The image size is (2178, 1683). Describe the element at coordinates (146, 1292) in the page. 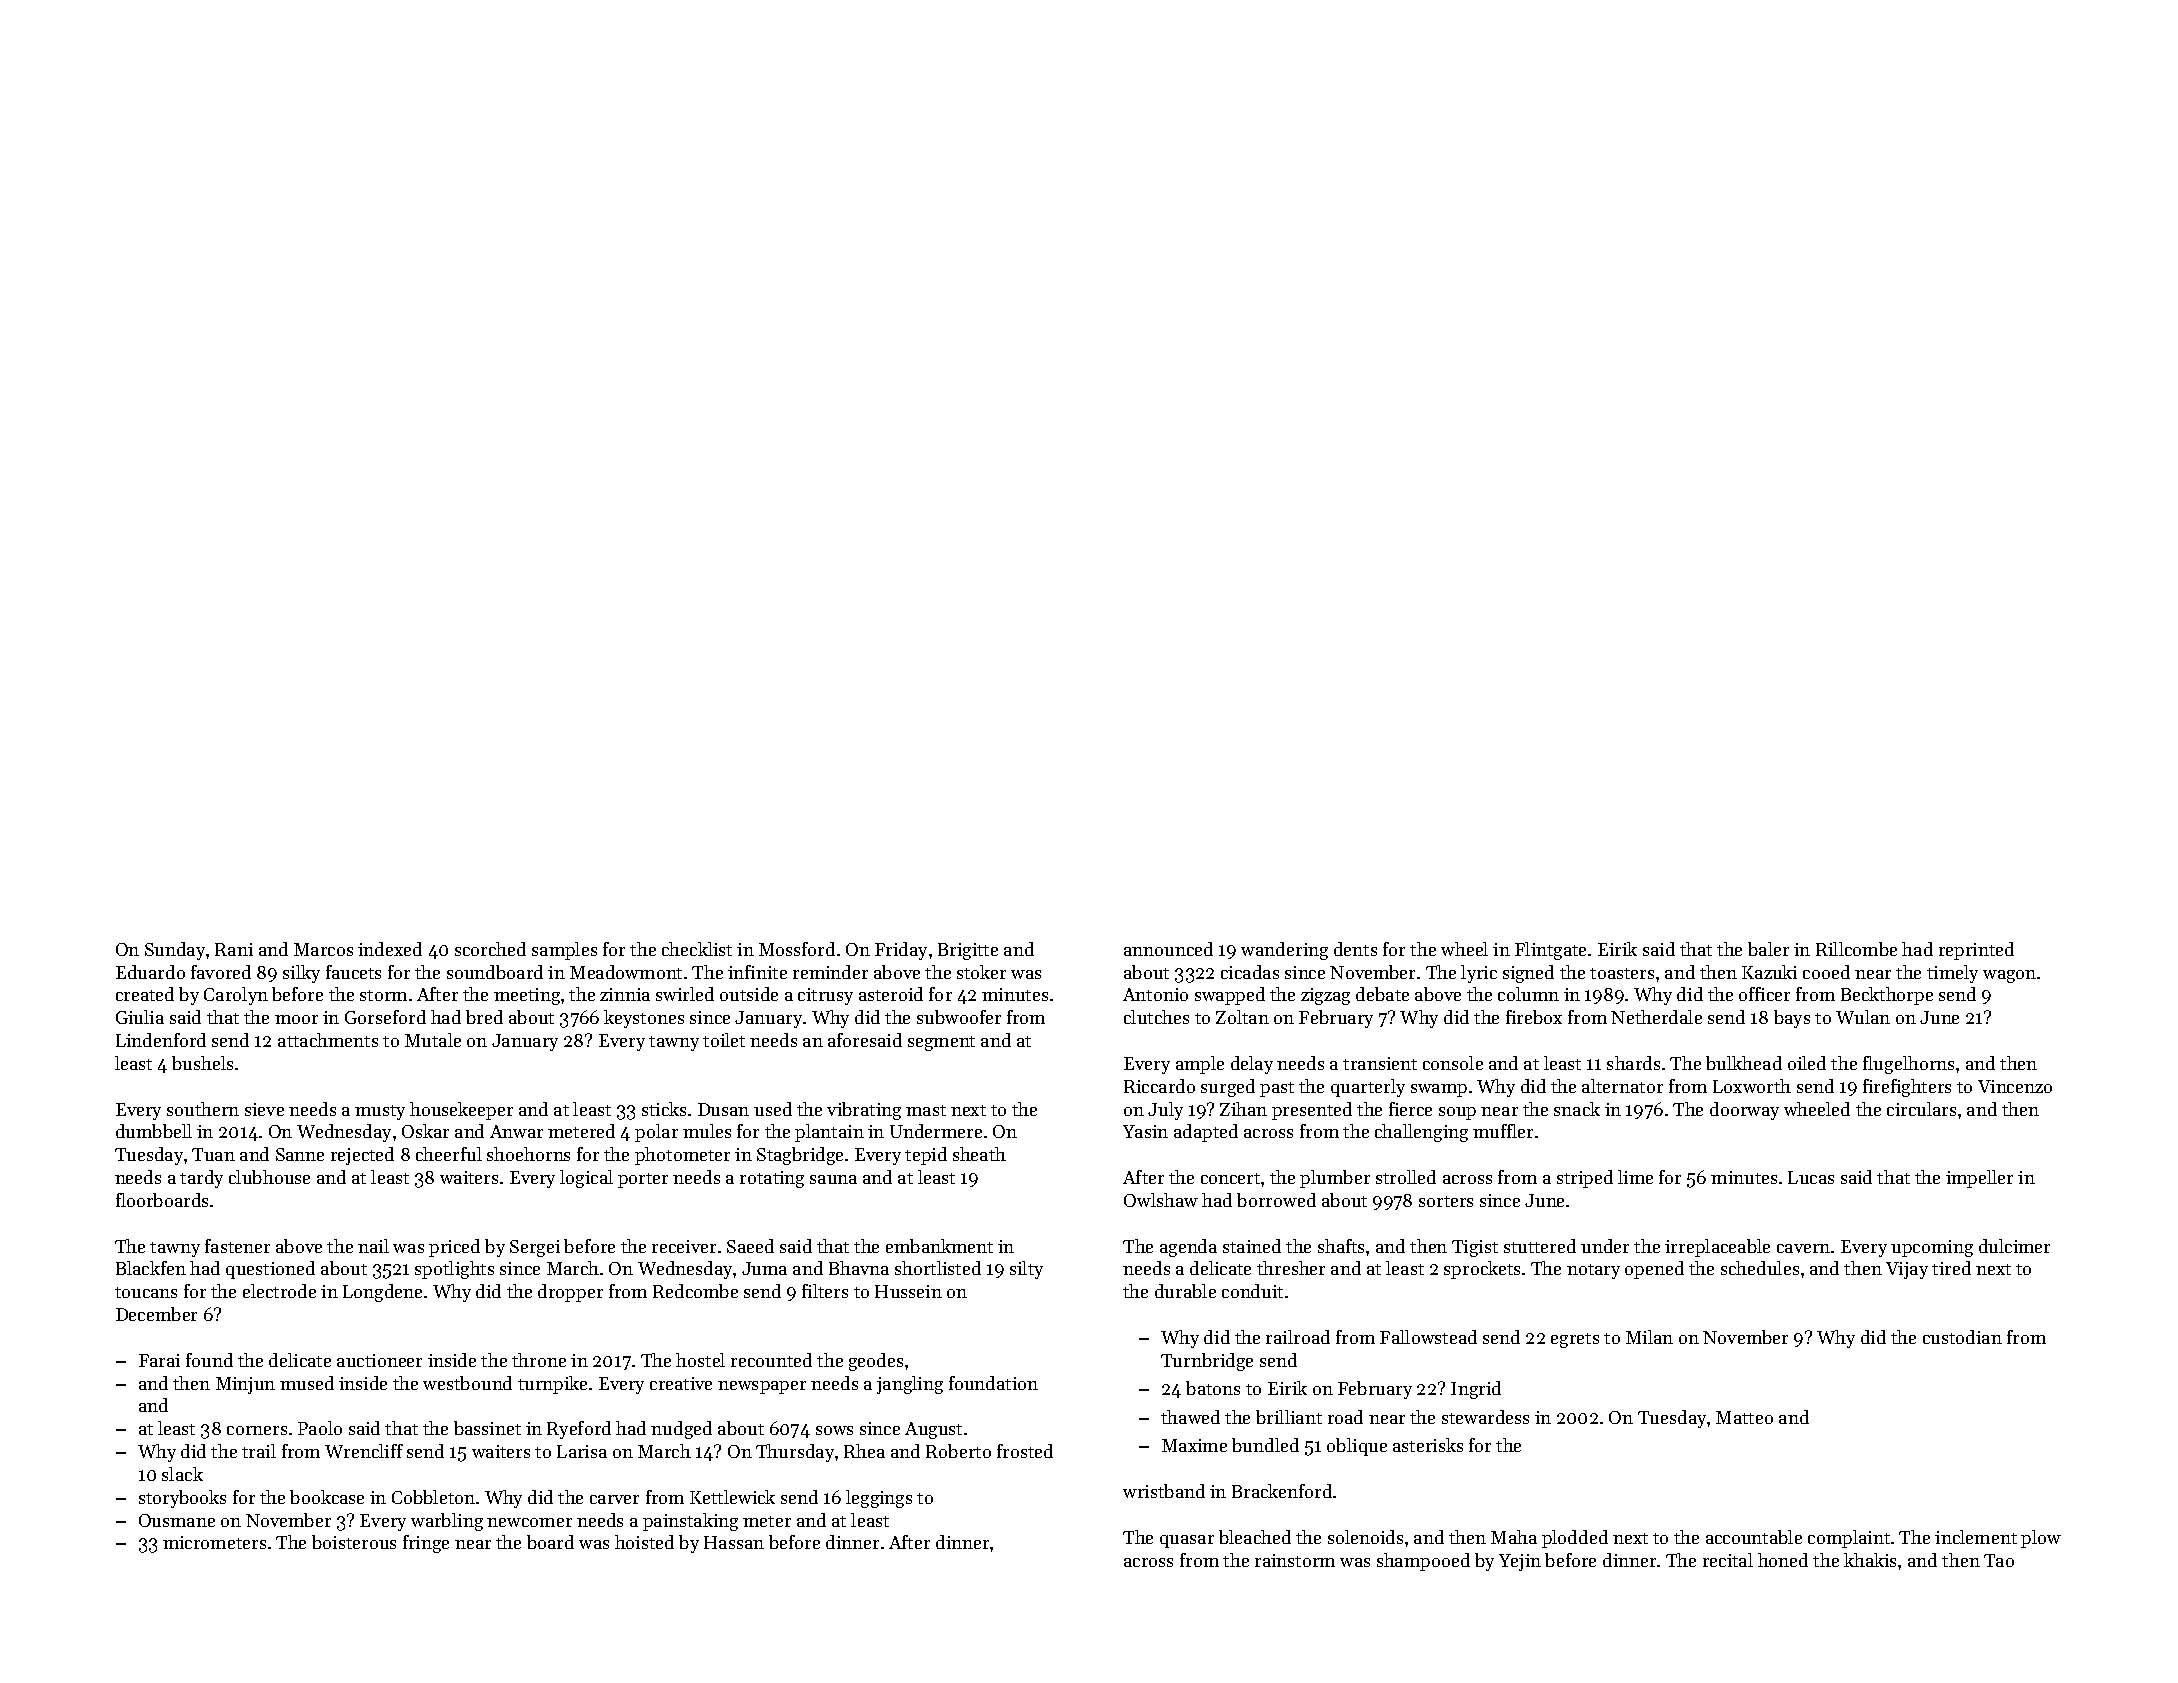

I see `toucans` at that location.
